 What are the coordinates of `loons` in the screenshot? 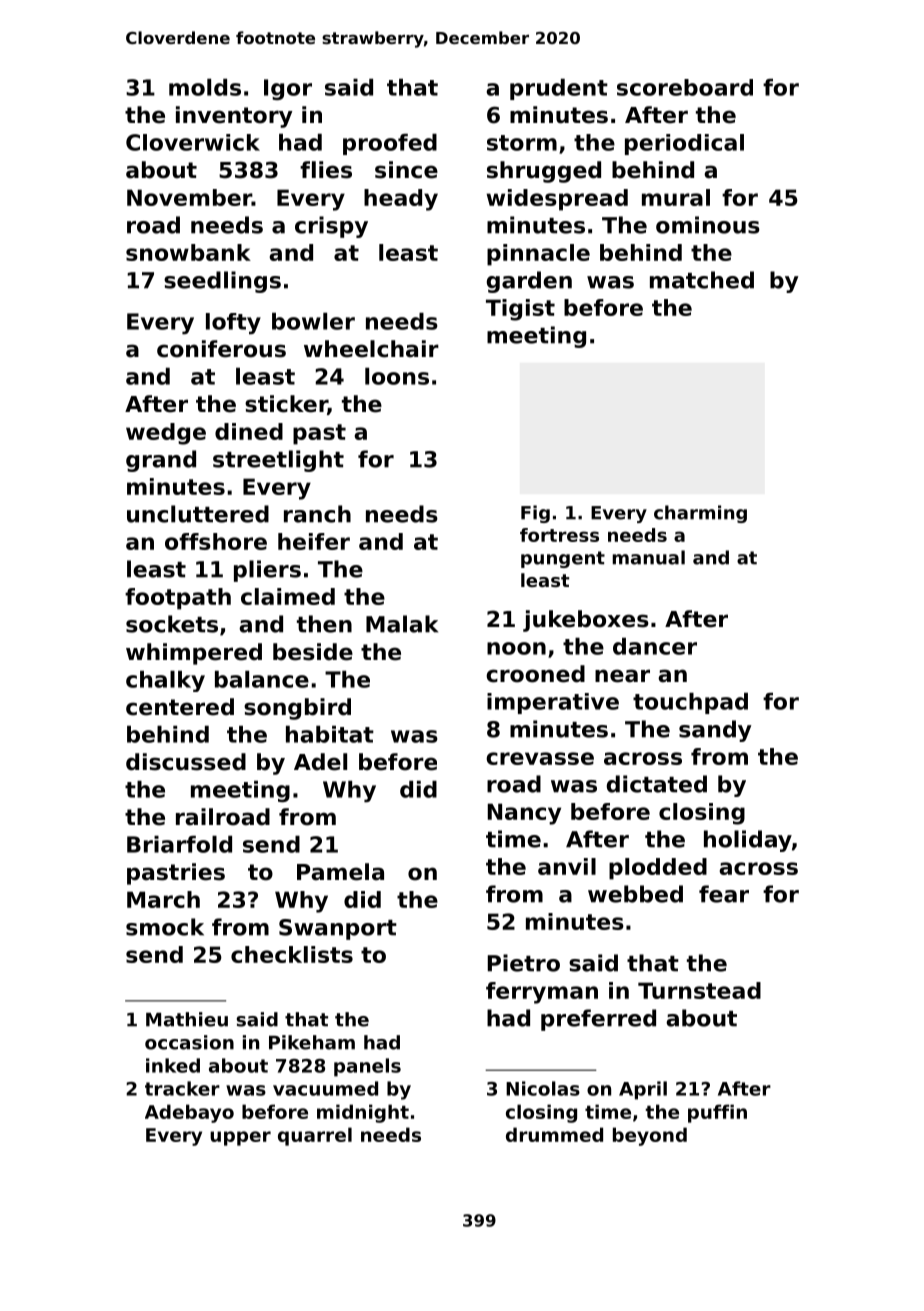 It's located at (397, 376).
